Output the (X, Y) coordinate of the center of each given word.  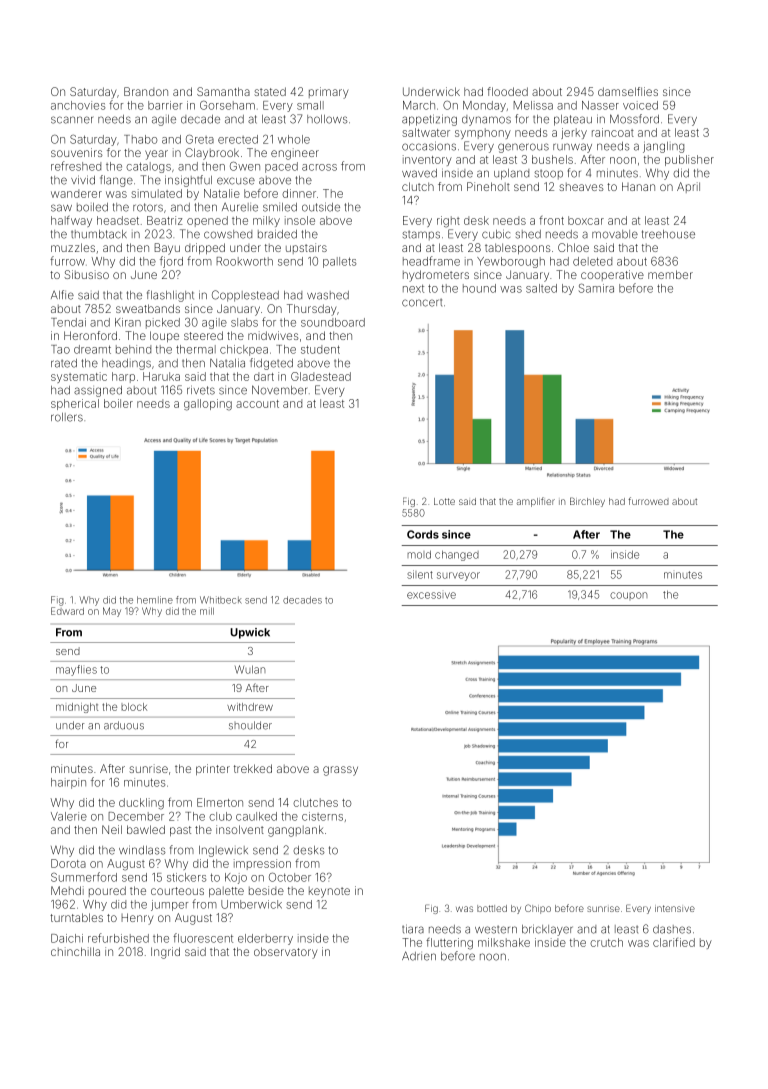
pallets (339, 262)
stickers (186, 877)
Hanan (638, 186)
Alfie (62, 295)
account (257, 404)
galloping (208, 405)
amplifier (536, 502)
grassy (340, 771)
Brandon (146, 91)
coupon (628, 596)
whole (294, 139)
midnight (77, 708)
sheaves (581, 187)
